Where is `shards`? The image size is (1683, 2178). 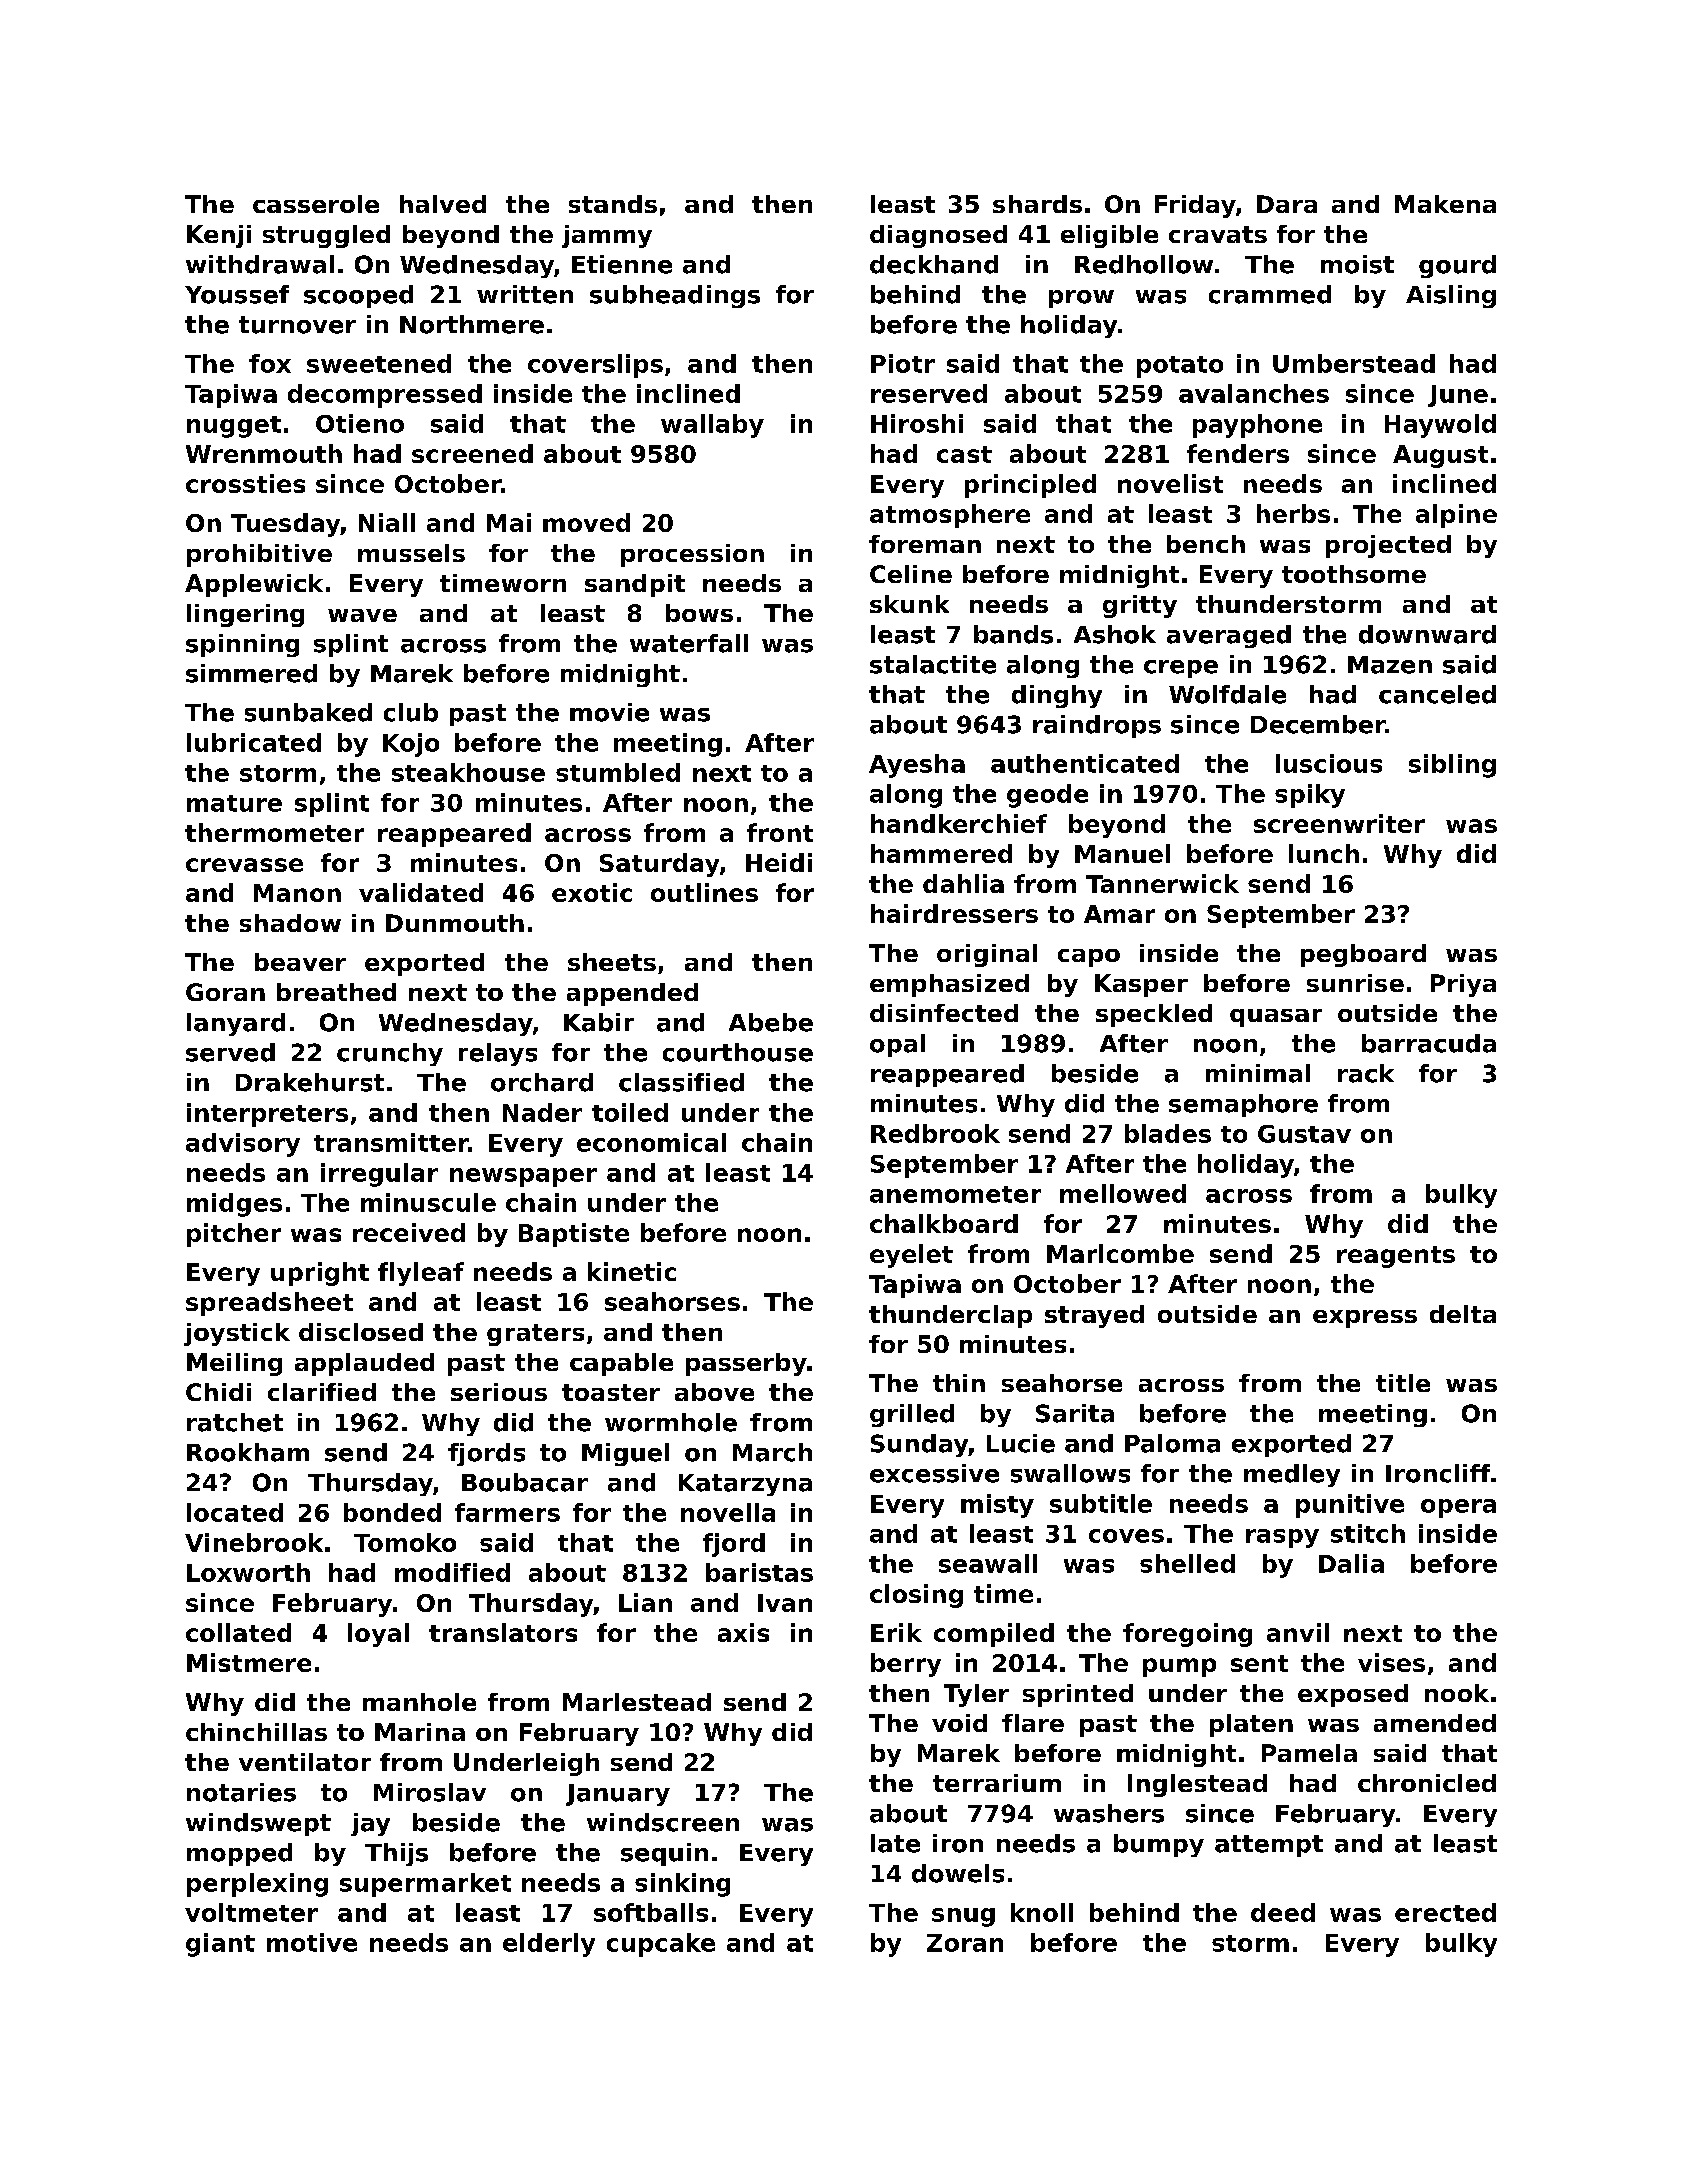
shards is located at coordinates (1037, 204).
